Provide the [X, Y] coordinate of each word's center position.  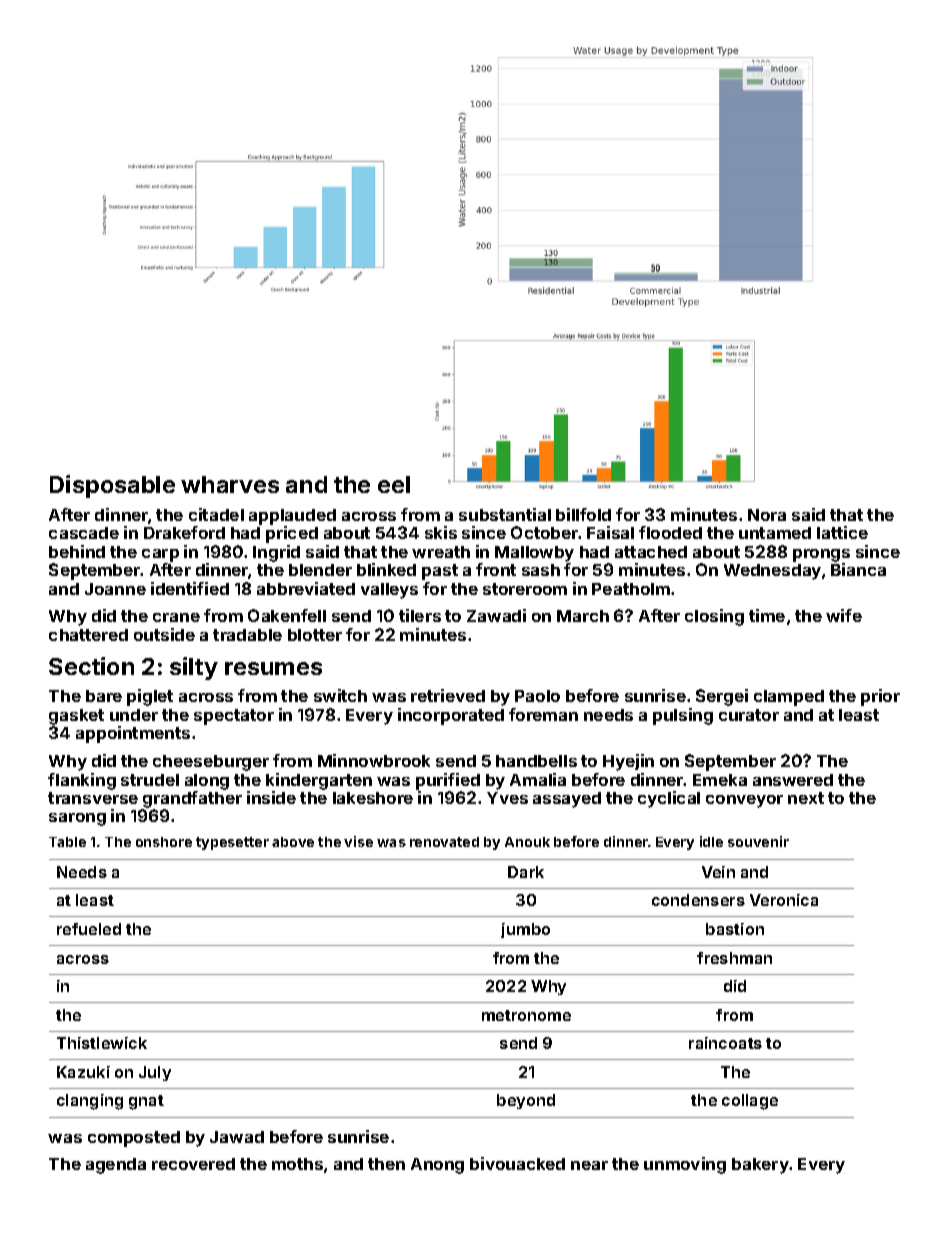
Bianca [858, 569]
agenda [116, 1166]
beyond [526, 1101]
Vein [718, 872]
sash [541, 570]
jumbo [525, 930]
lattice [842, 532]
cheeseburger [211, 763]
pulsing [683, 716]
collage [750, 1102]
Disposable [112, 486]
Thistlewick [102, 1043]
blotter [315, 635]
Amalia [538, 779]
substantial [505, 514]
